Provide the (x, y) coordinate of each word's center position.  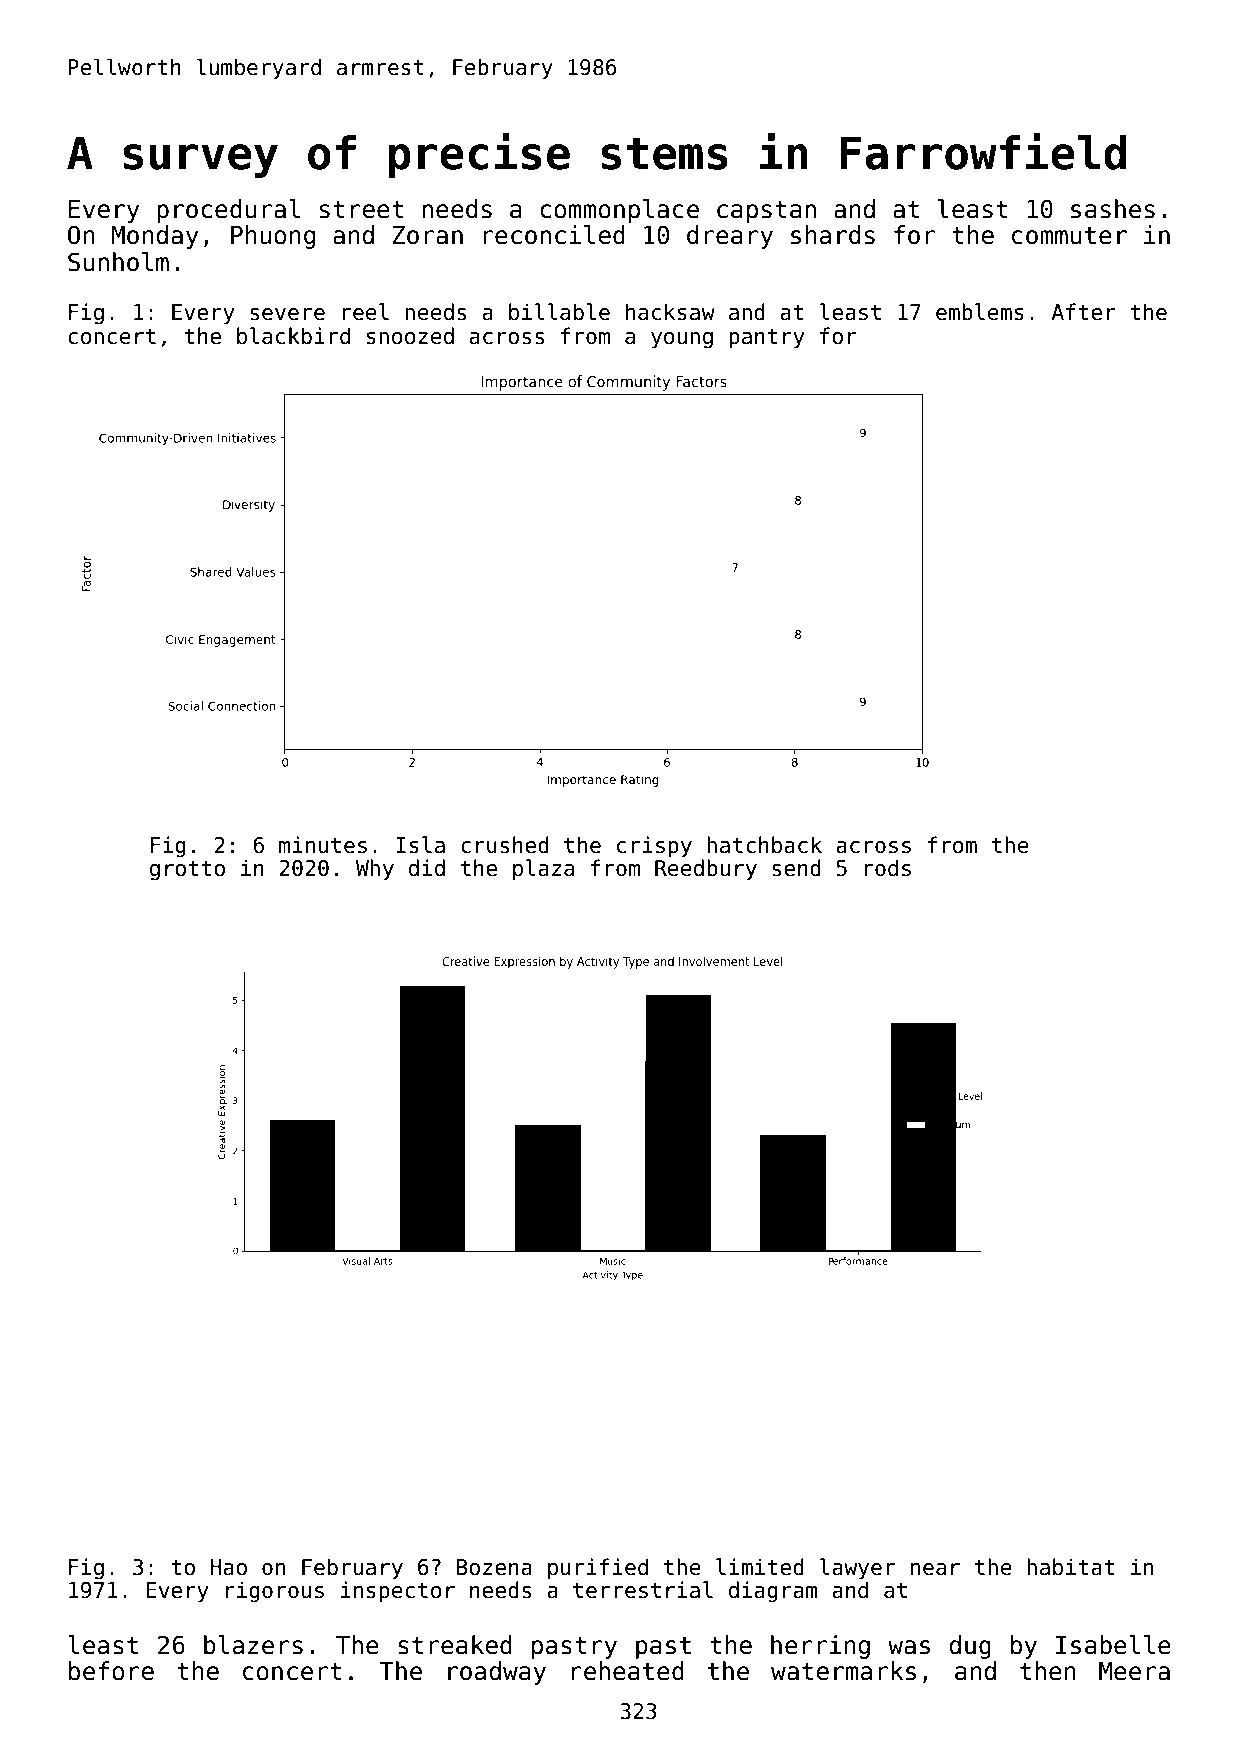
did (427, 868)
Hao (228, 1567)
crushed (505, 845)
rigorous (275, 1592)
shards (833, 235)
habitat (1071, 1567)
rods (887, 868)
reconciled (554, 235)
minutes (323, 845)
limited (760, 1567)
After (1084, 312)
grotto (187, 871)
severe (287, 314)
